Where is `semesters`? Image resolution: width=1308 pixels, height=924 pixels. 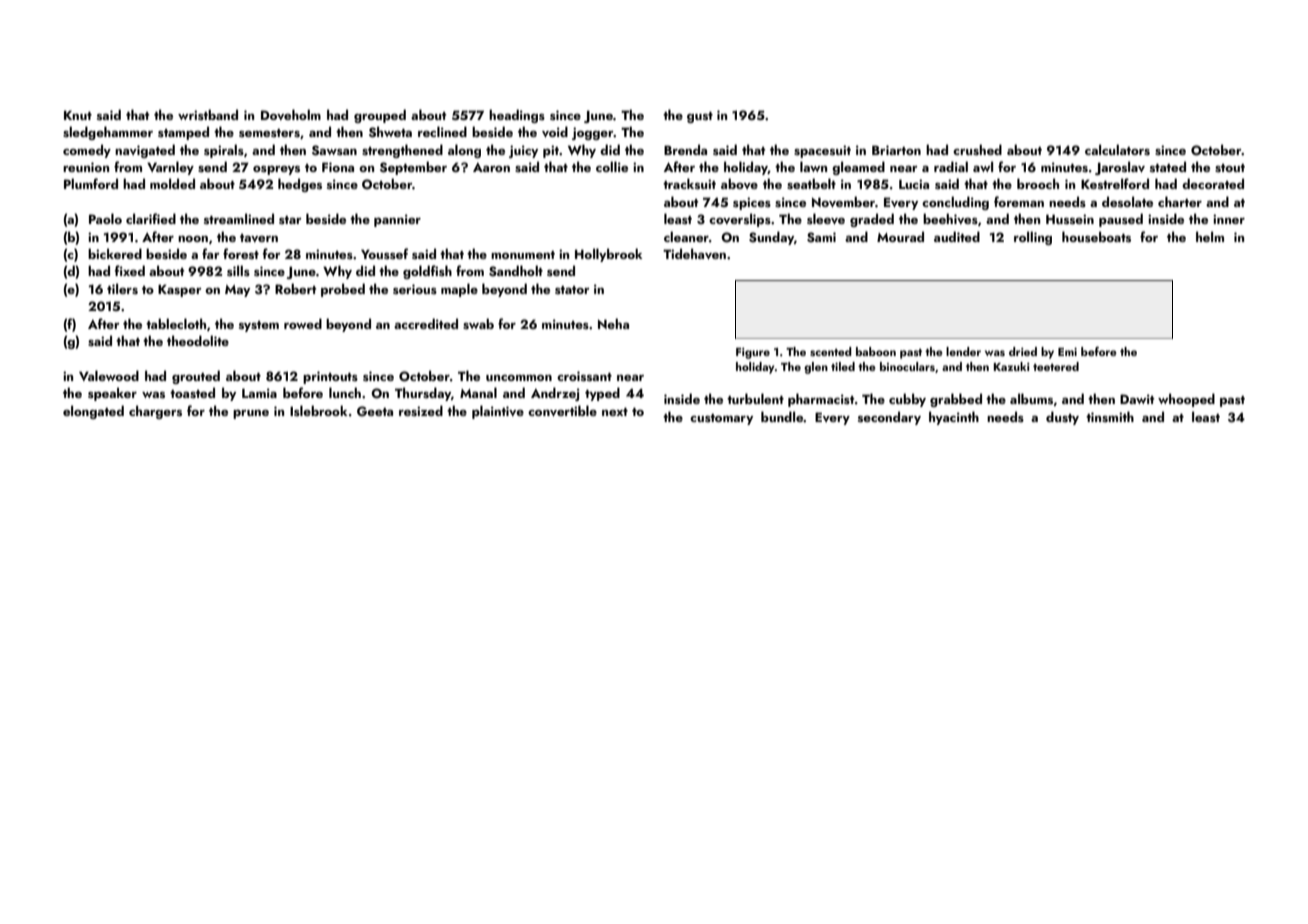 semesters is located at coordinates (269, 133).
